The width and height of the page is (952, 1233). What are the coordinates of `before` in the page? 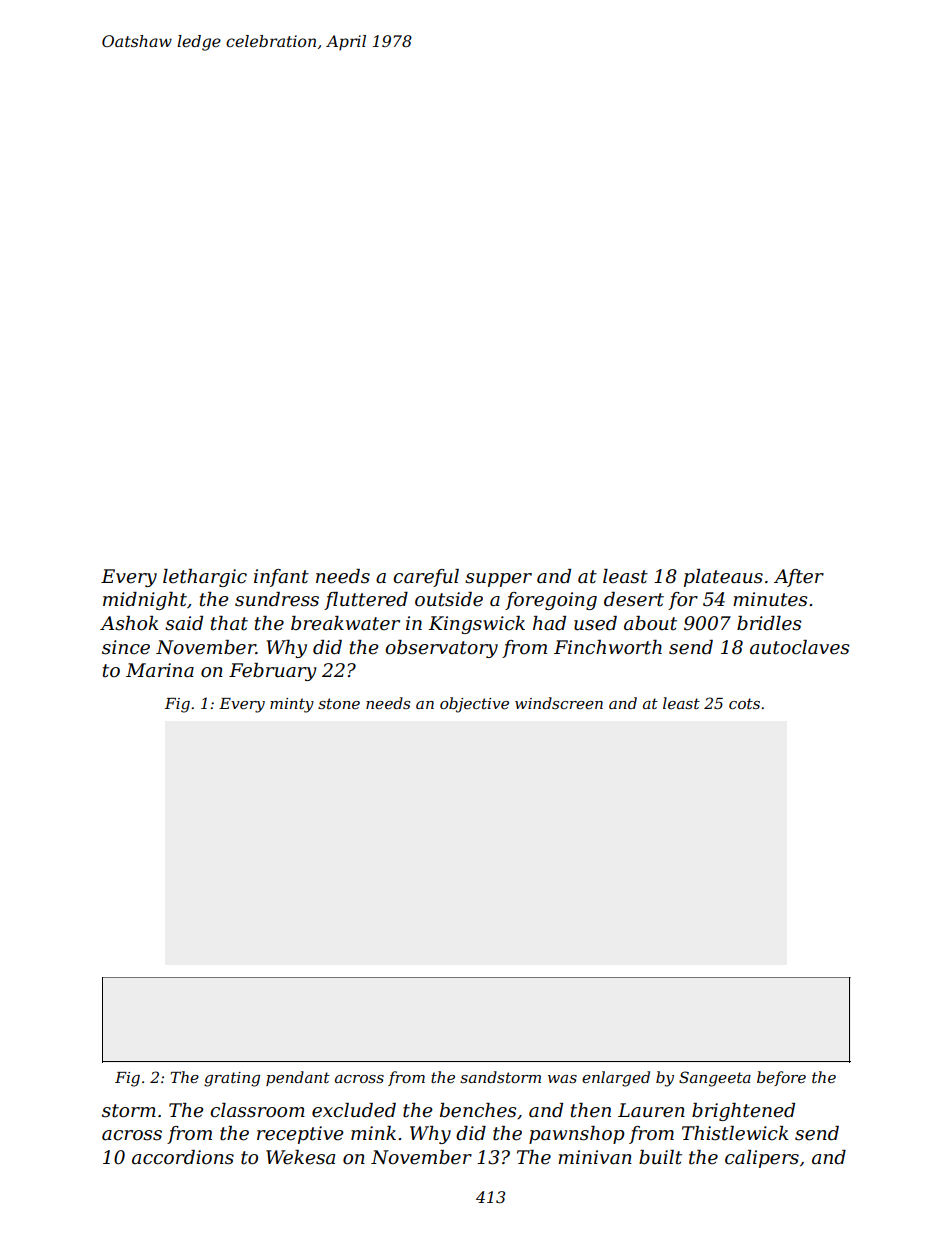 It's located at (781, 1078).
